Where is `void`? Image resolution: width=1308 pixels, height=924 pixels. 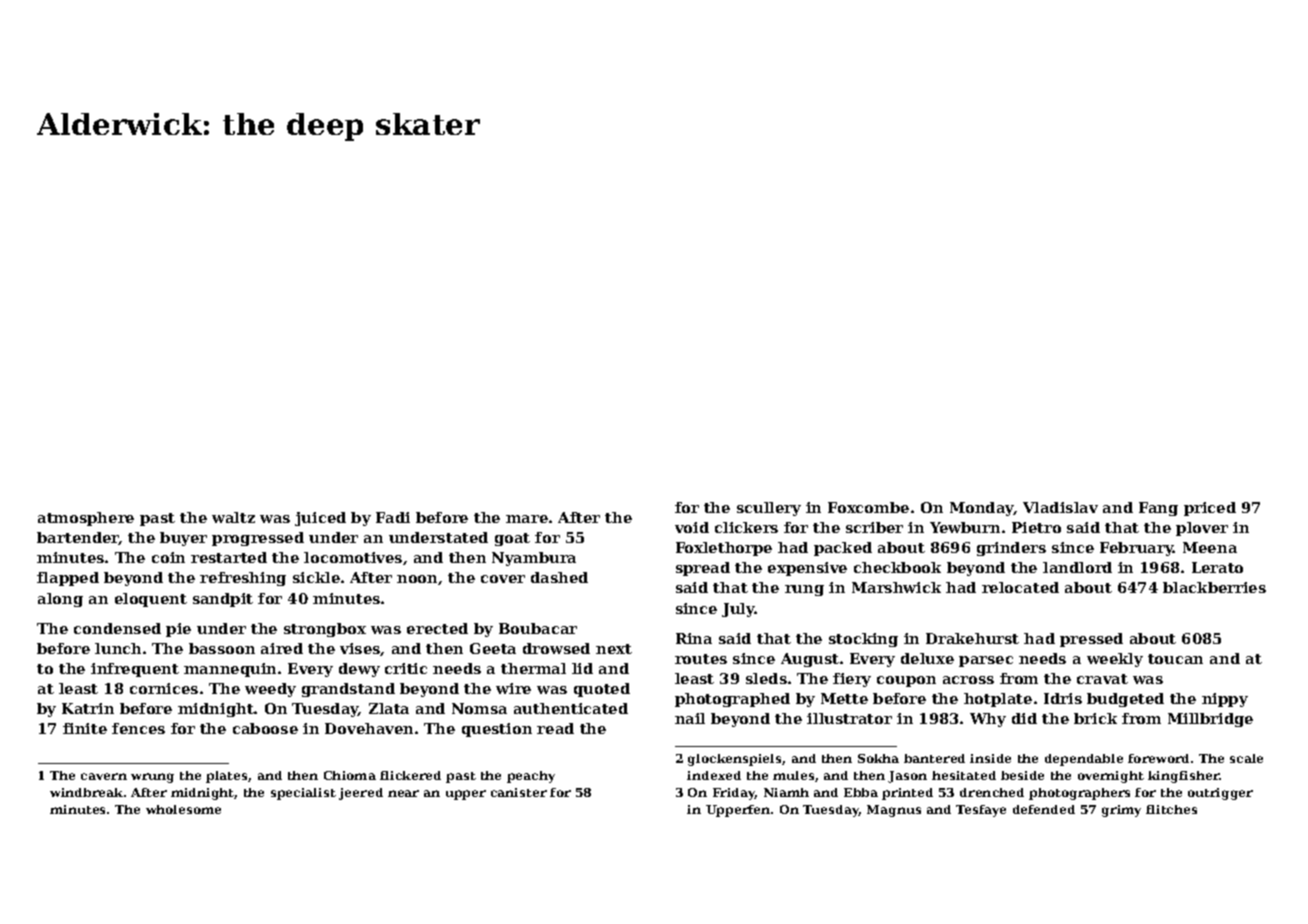
void is located at coordinates (692, 527).
